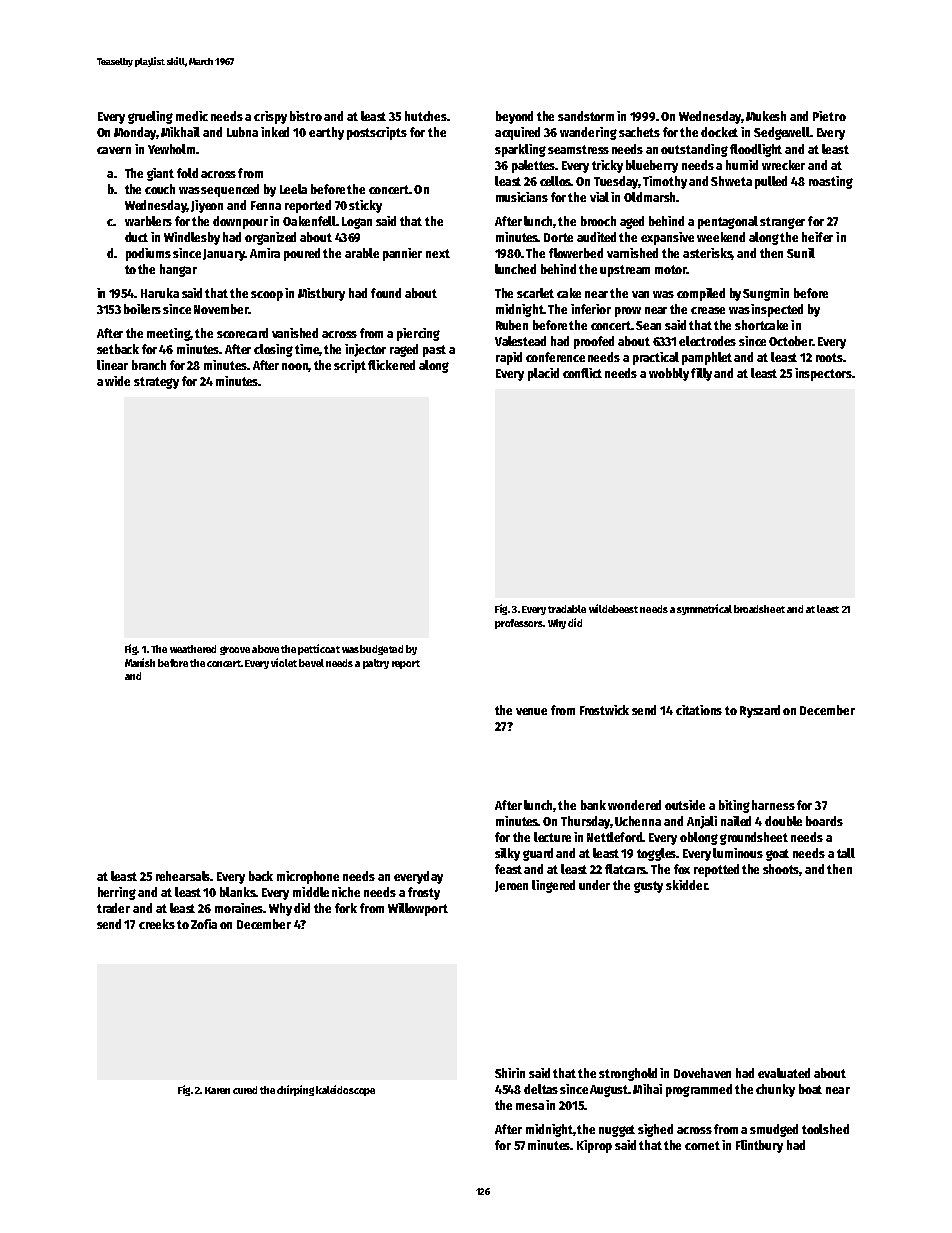 The image size is (952, 1233). I want to click on Shirin, so click(510, 1073).
